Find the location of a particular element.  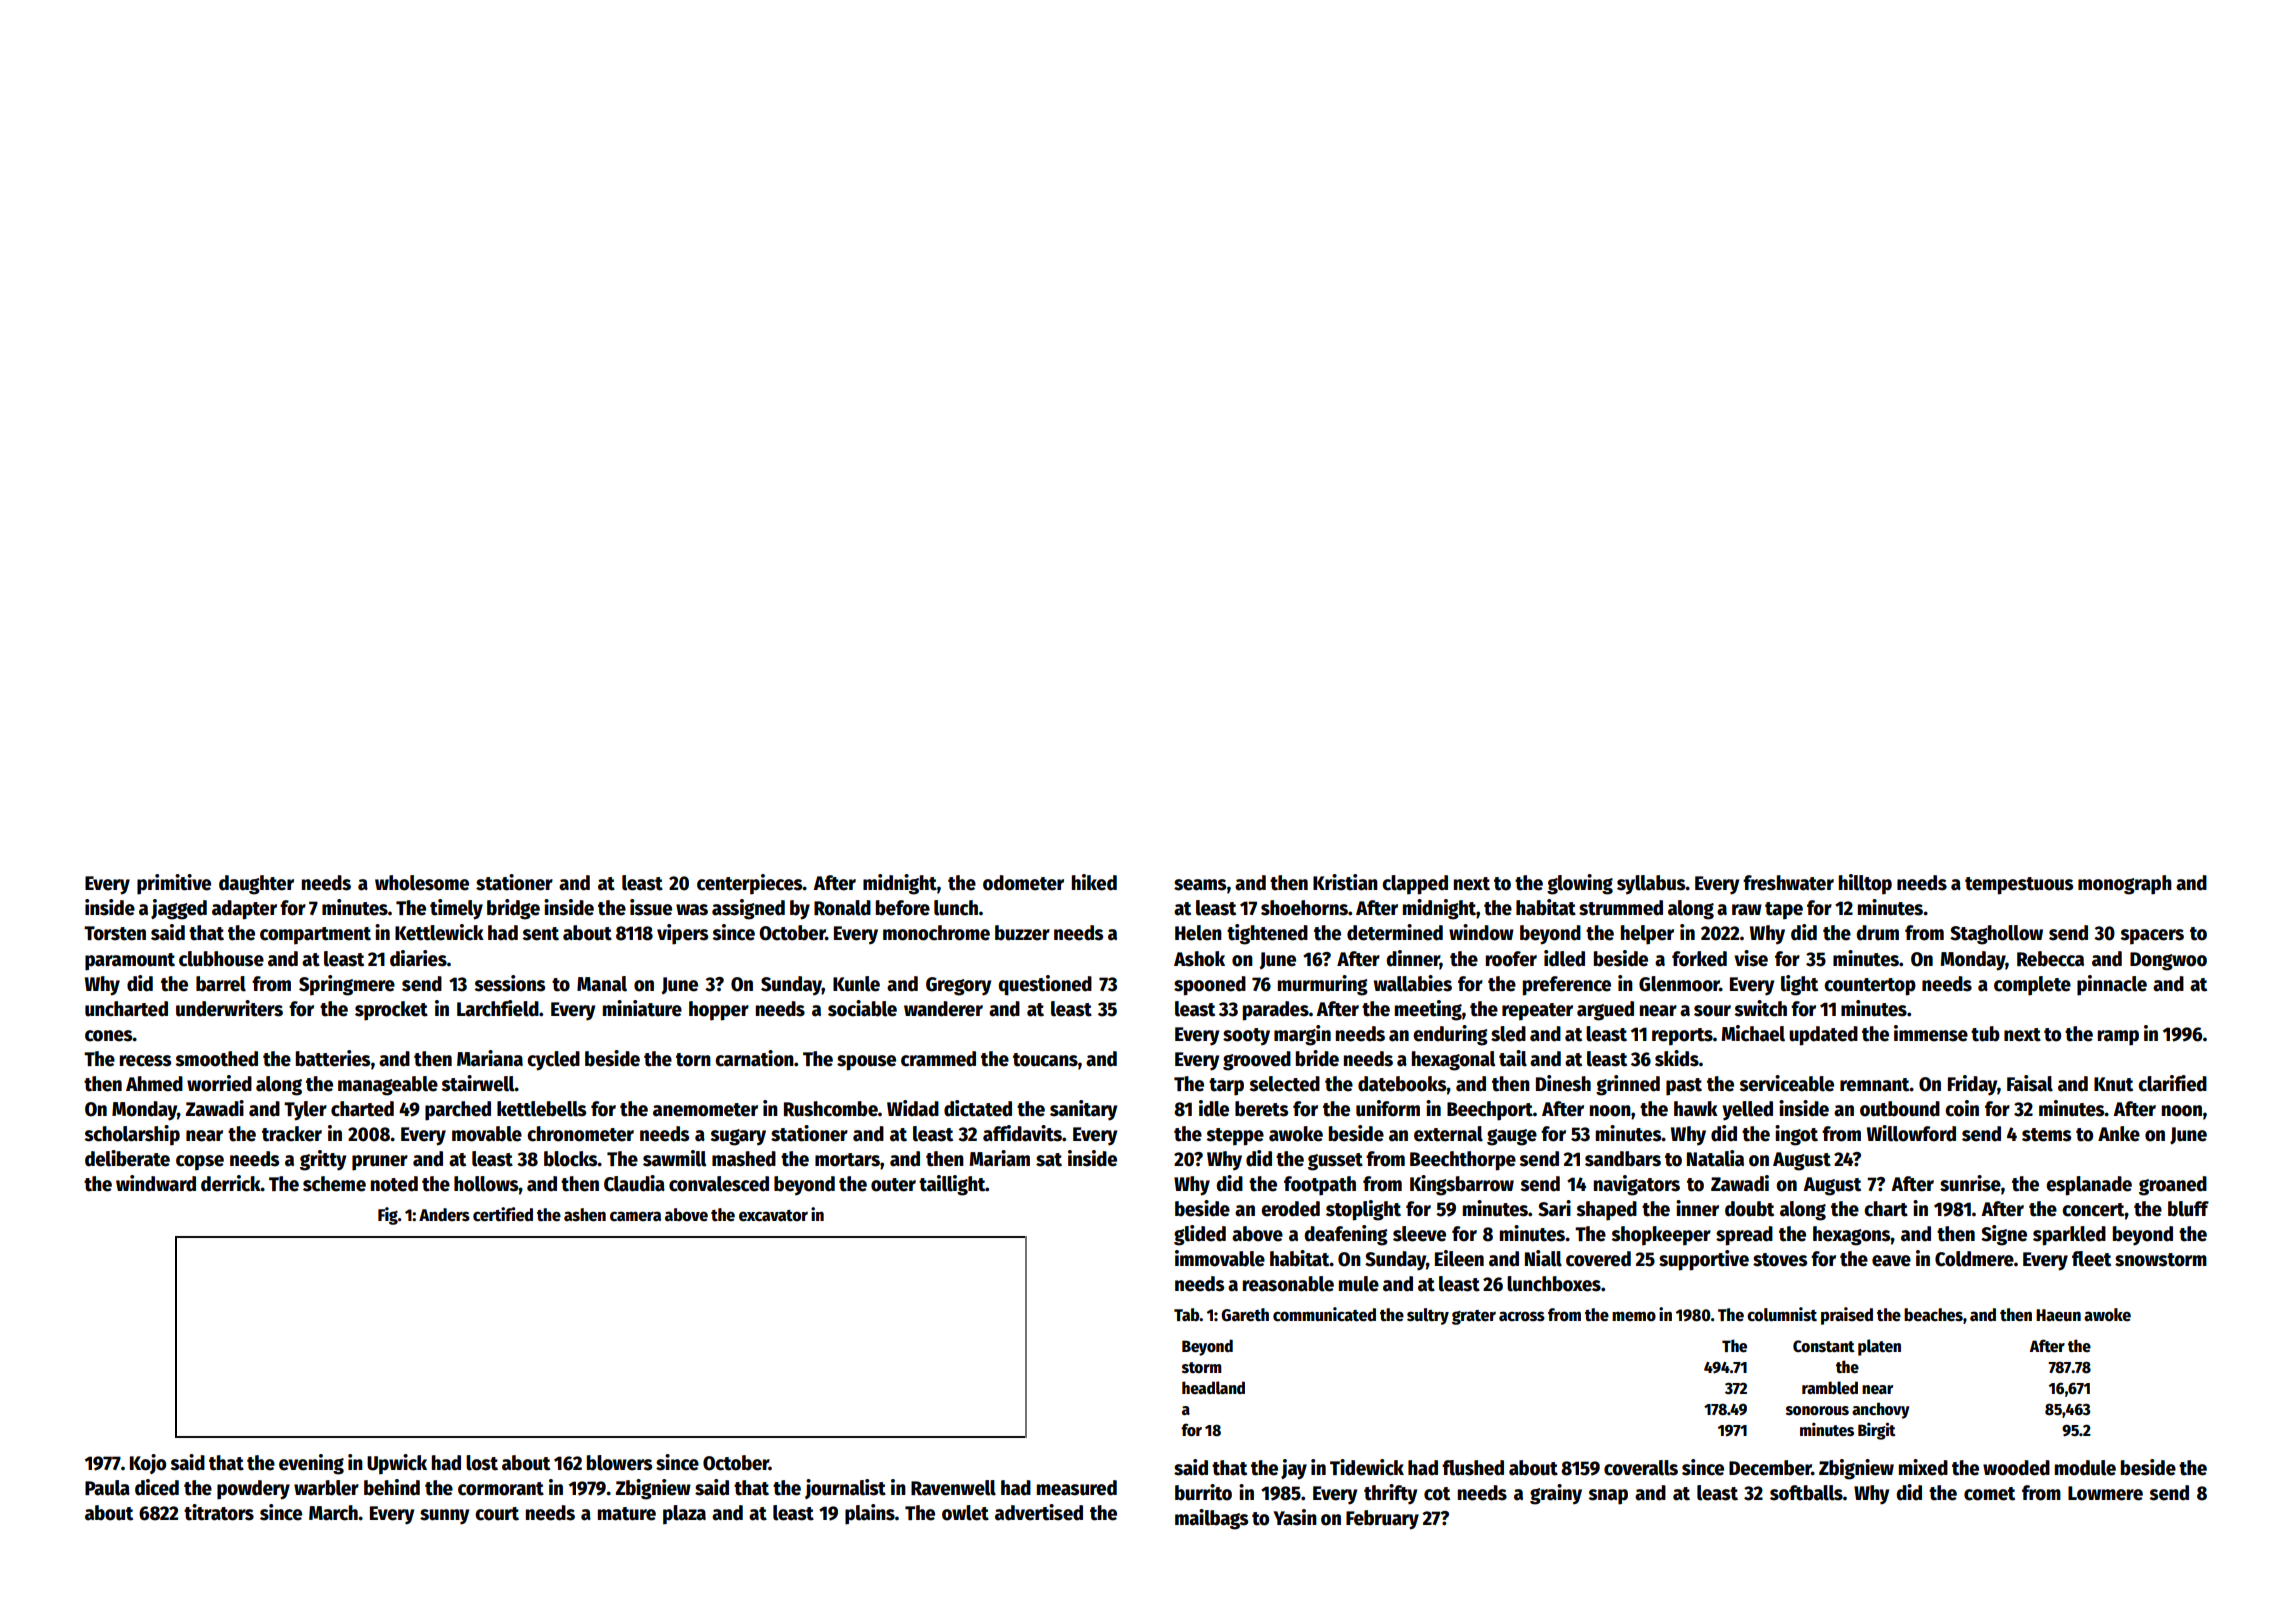

windward is located at coordinates (156, 1183).
